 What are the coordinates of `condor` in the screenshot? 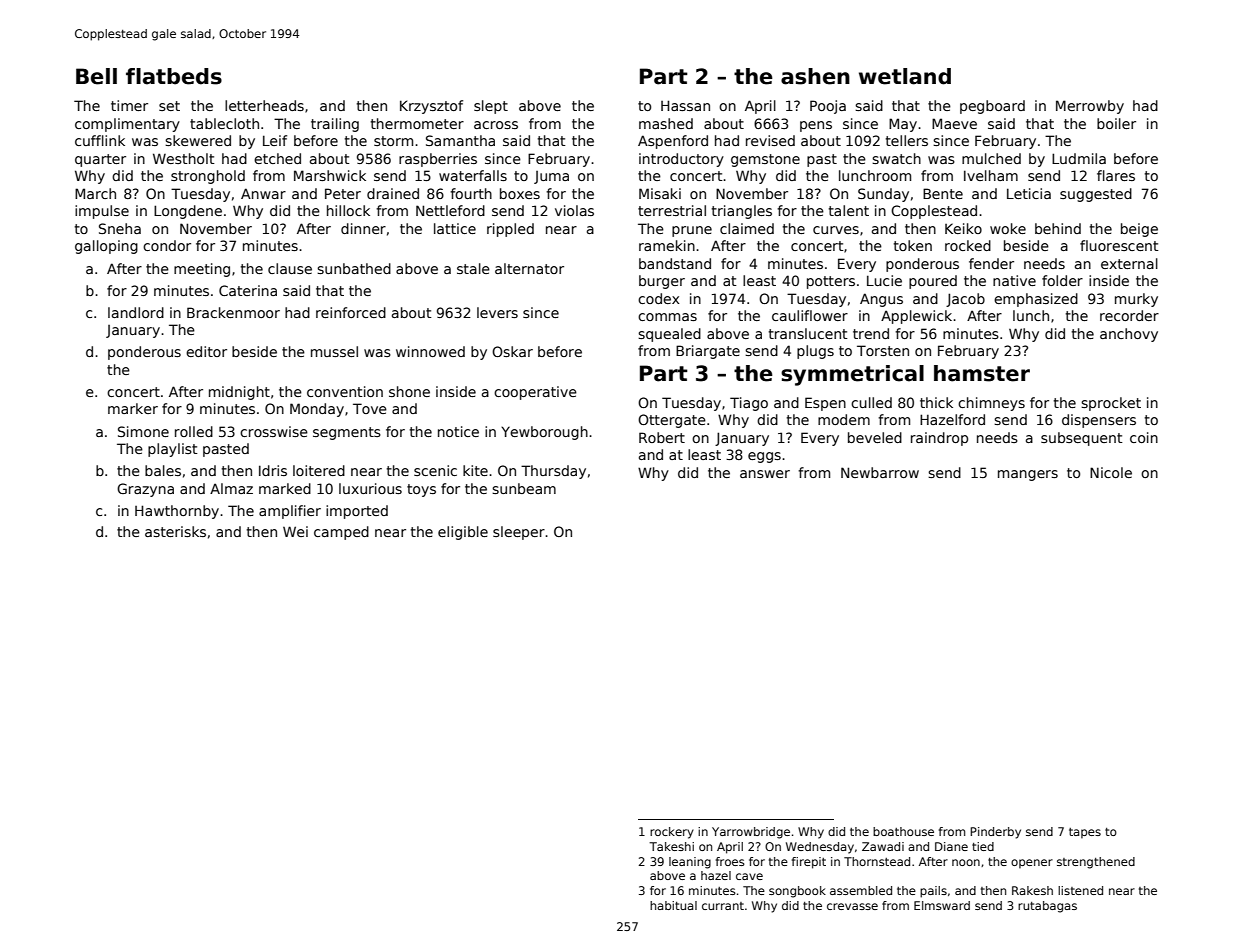 It's located at (167, 245).
